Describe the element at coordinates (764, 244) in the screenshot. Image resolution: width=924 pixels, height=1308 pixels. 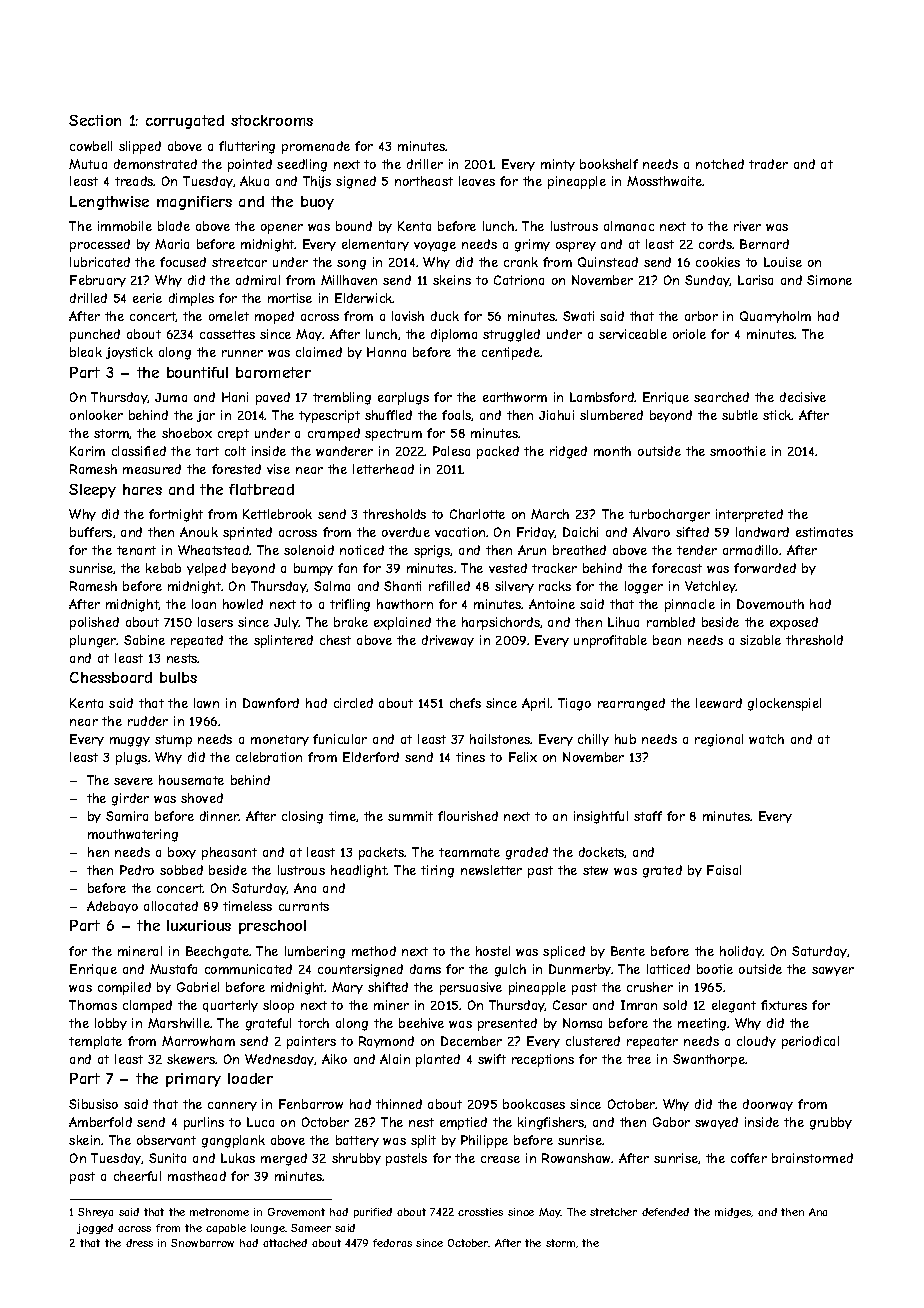
I see `Bernard` at that location.
